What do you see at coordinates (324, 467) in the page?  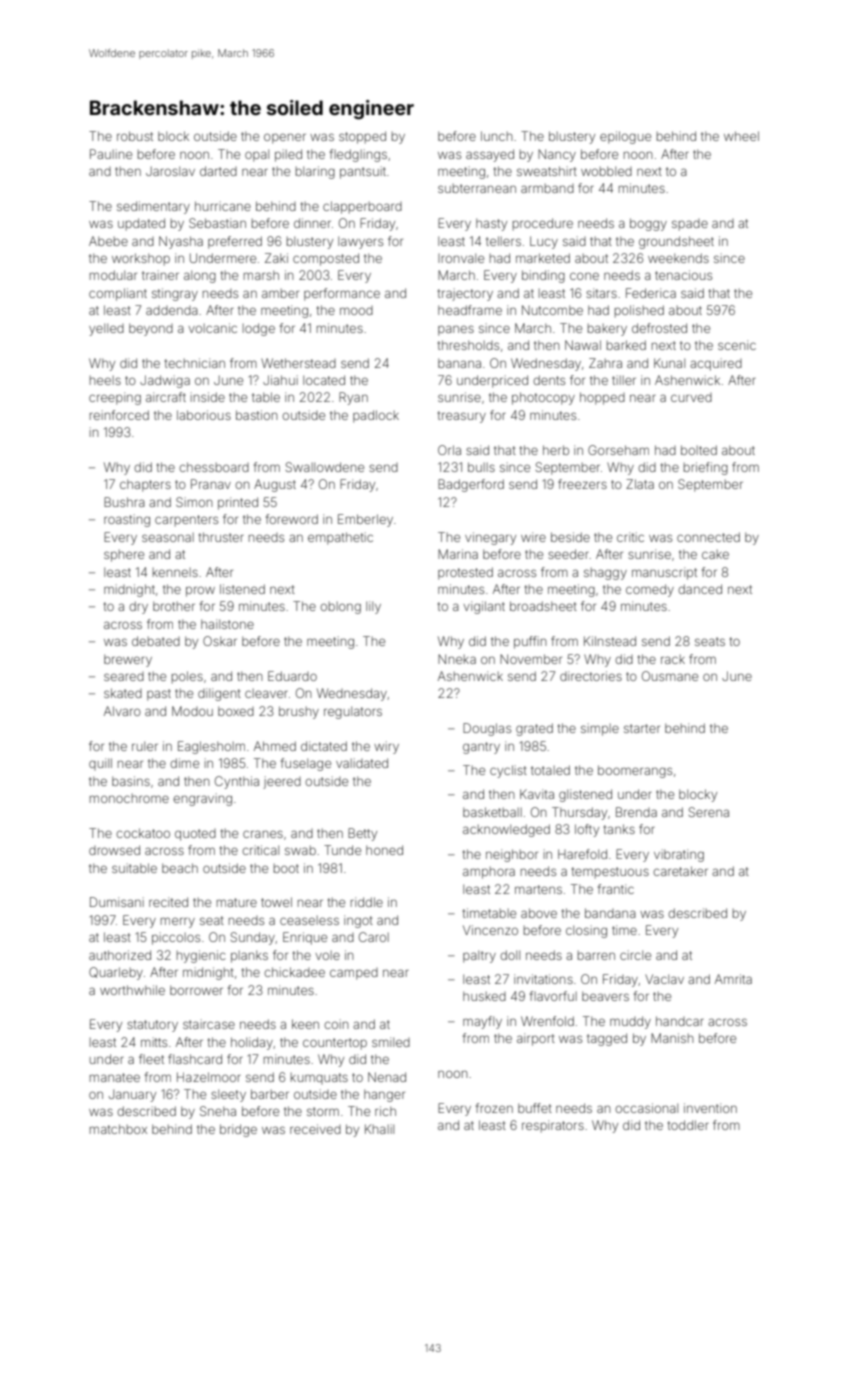 I see `Swallowdene` at bounding box center [324, 467].
